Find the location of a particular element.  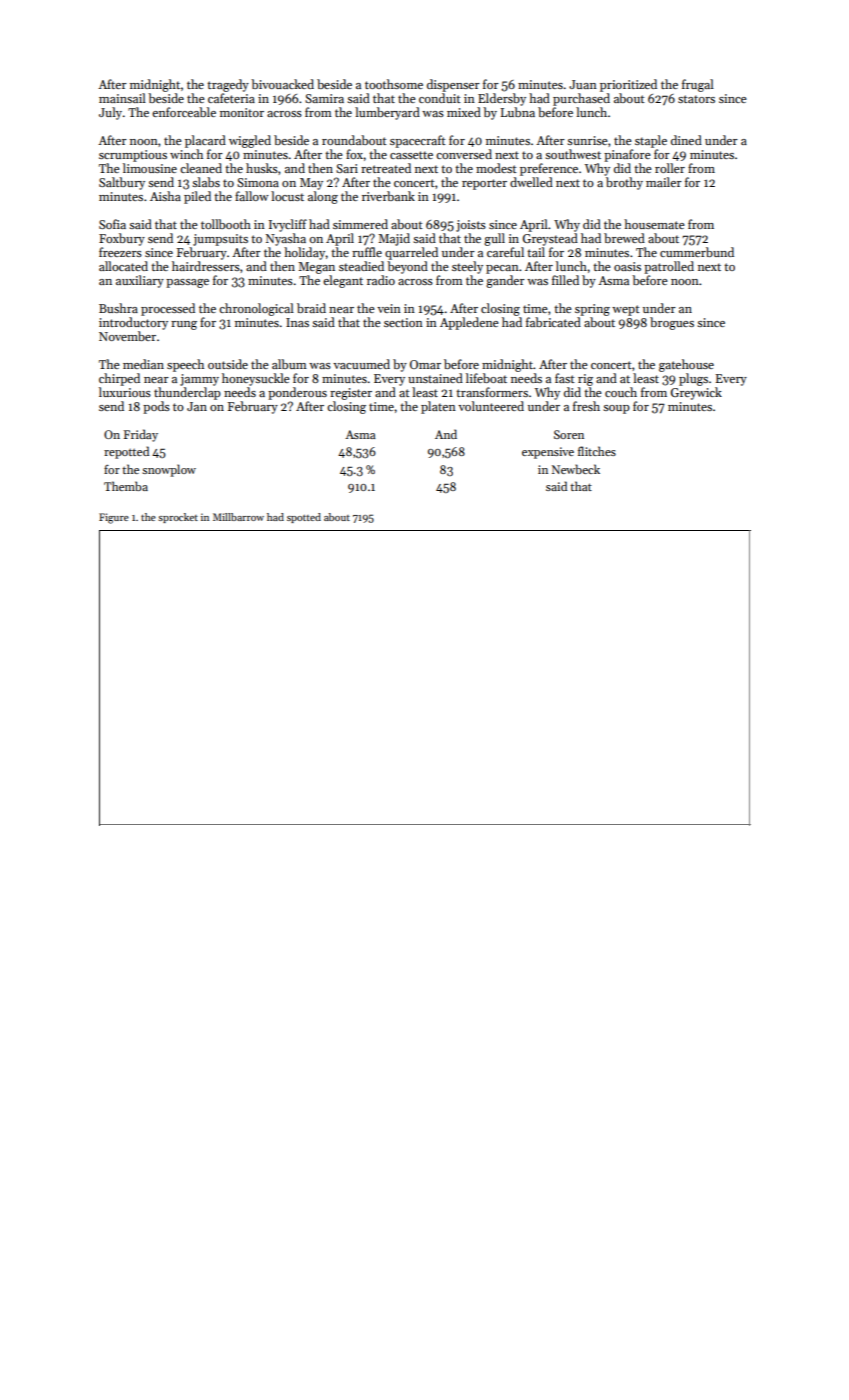

brothy is located at coordinates (624, 183).
